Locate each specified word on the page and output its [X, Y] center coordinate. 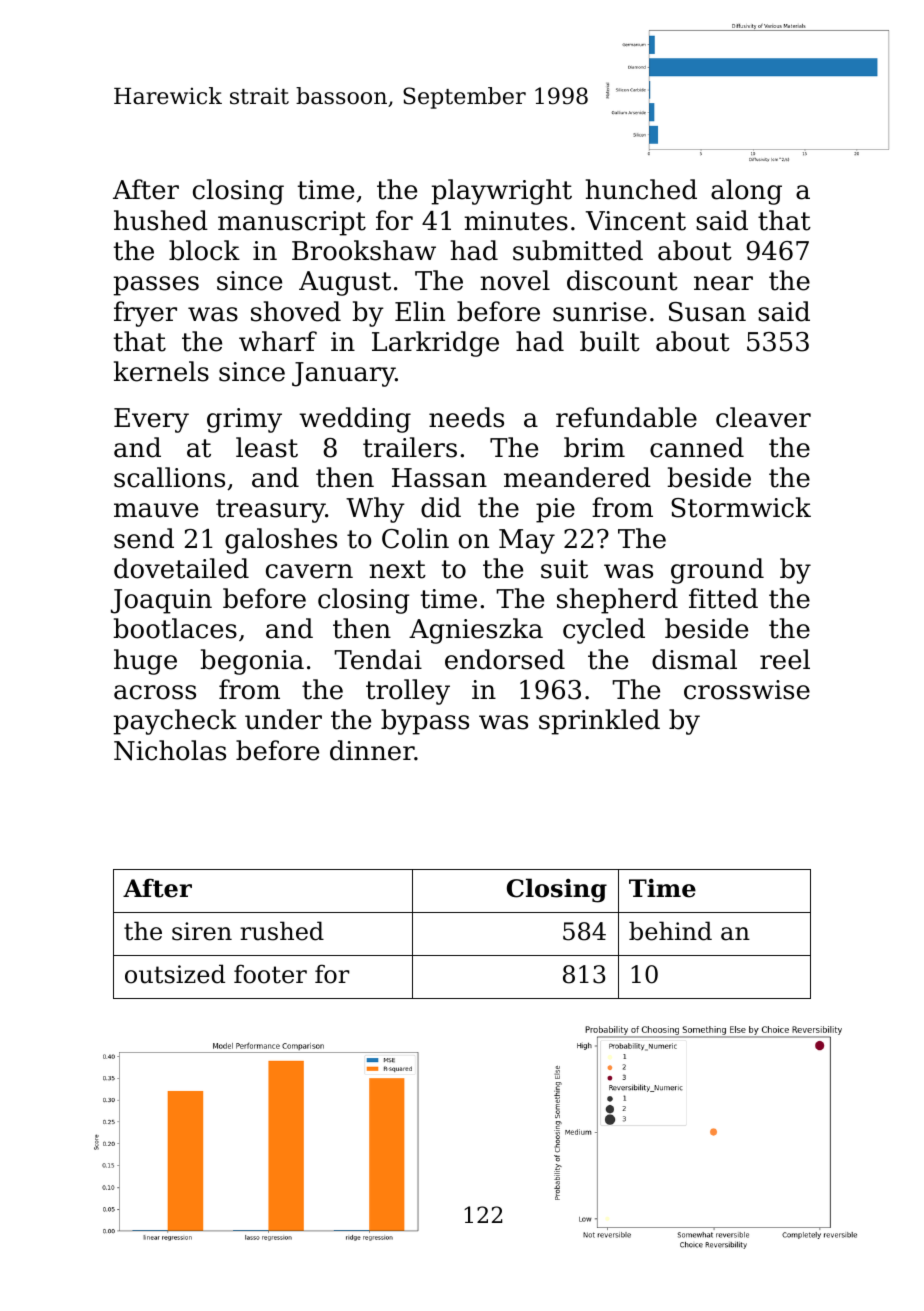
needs [466, 417]
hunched [641, 189]
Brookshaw [364, 250]
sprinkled [599, 722]
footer [270, 974]
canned [697, 447]
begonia [252, 662]
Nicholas [170, 750]
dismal [694, 659]
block [204, 250]
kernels [161, 371]
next [397, 569]
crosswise [747, 690]
